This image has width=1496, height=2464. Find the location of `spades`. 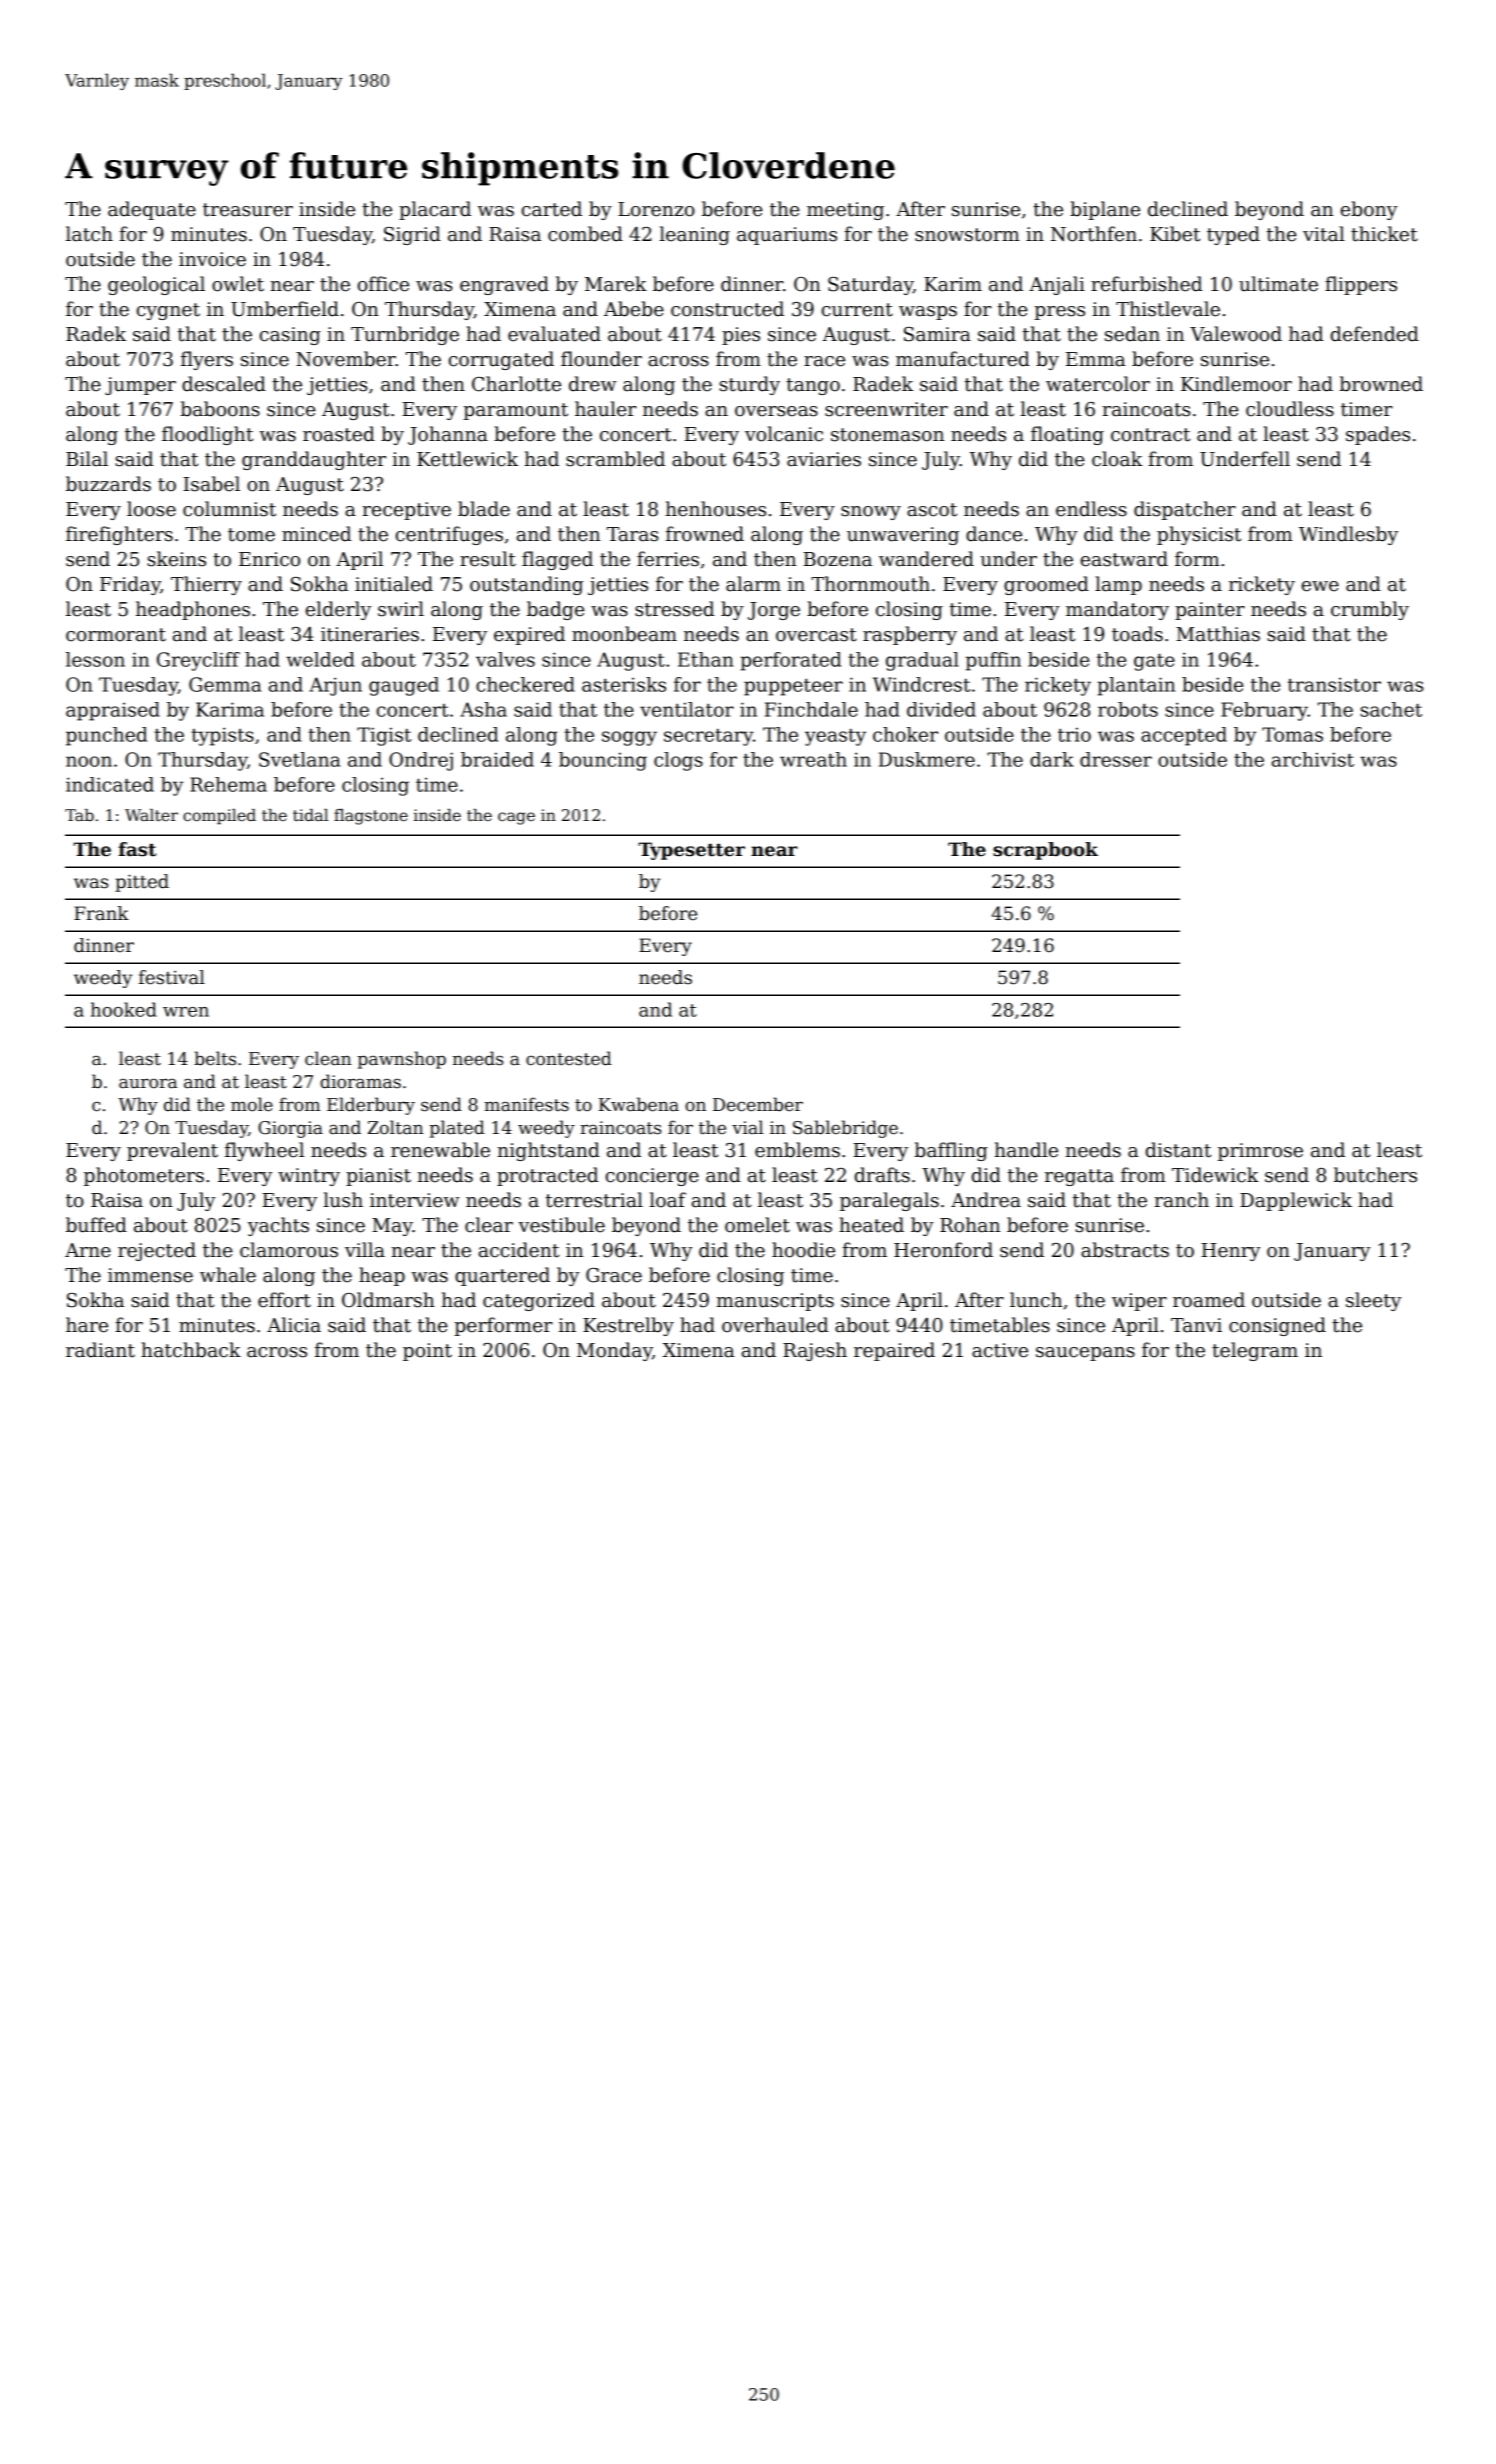

spades is located at coordinates (1378, 435).
